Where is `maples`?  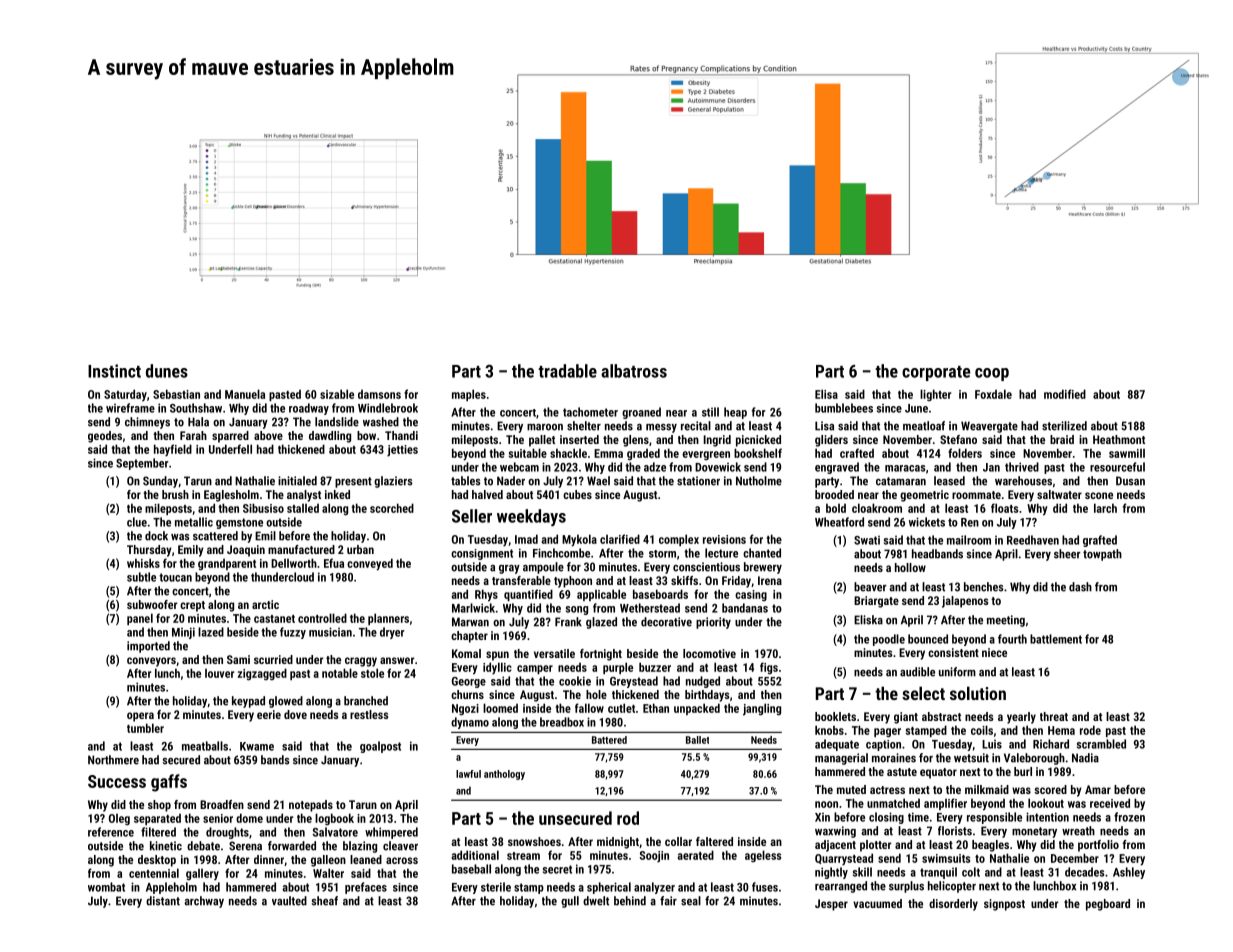
maples is located at coordinates (469, 395).
